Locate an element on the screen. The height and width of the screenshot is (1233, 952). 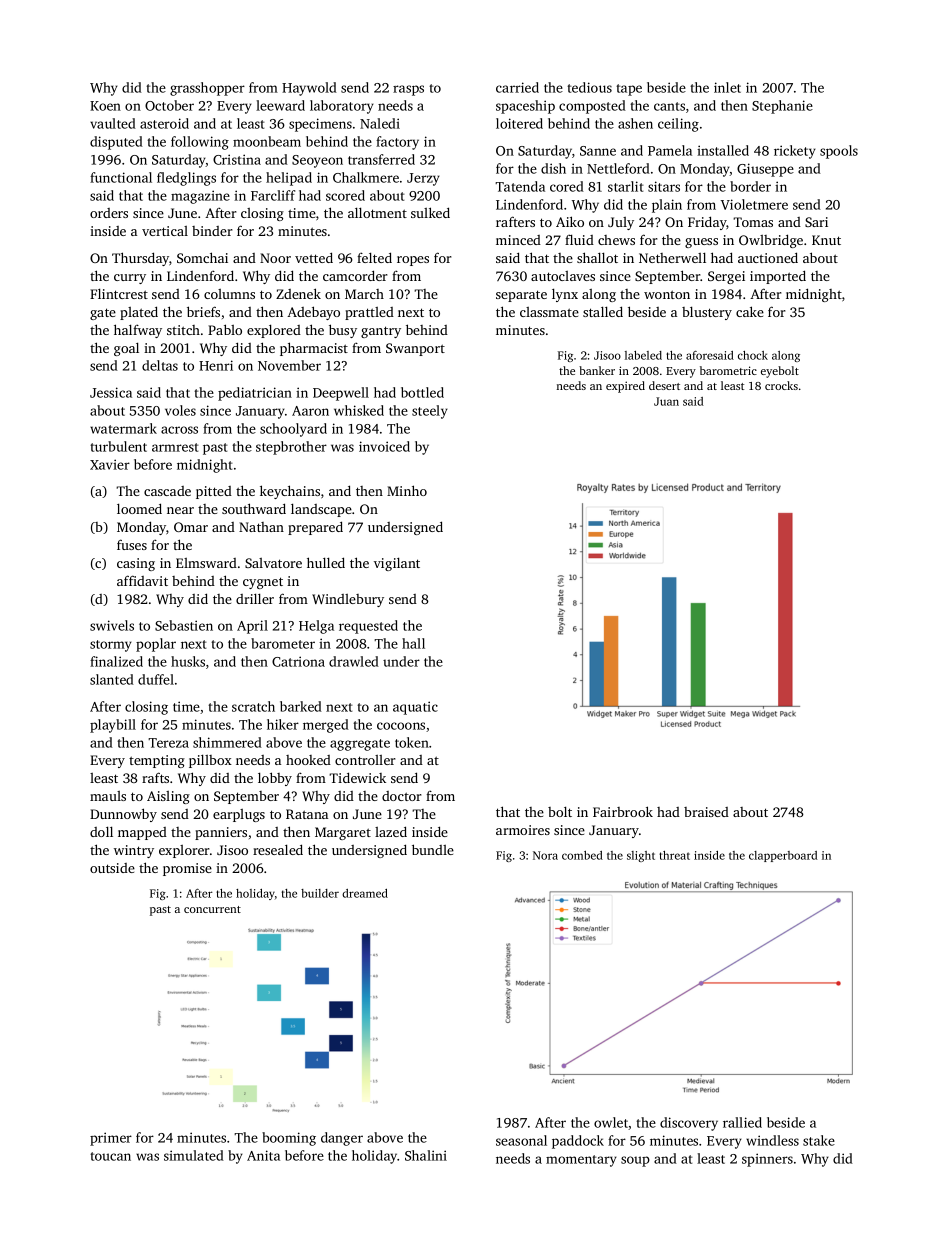
binder is located at coordinates (212, 231).
